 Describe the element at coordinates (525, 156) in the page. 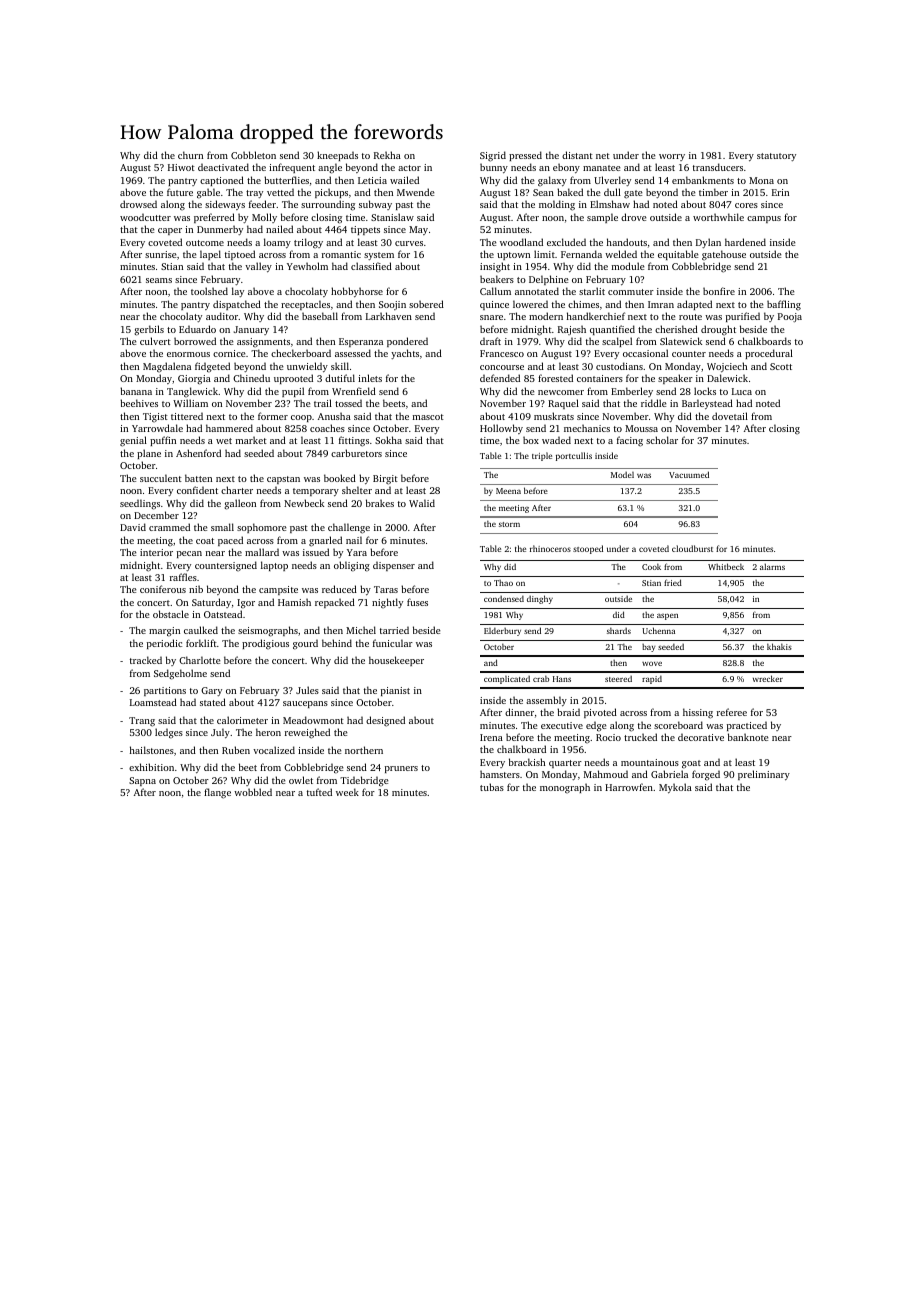

I see `pressed` at that location.
